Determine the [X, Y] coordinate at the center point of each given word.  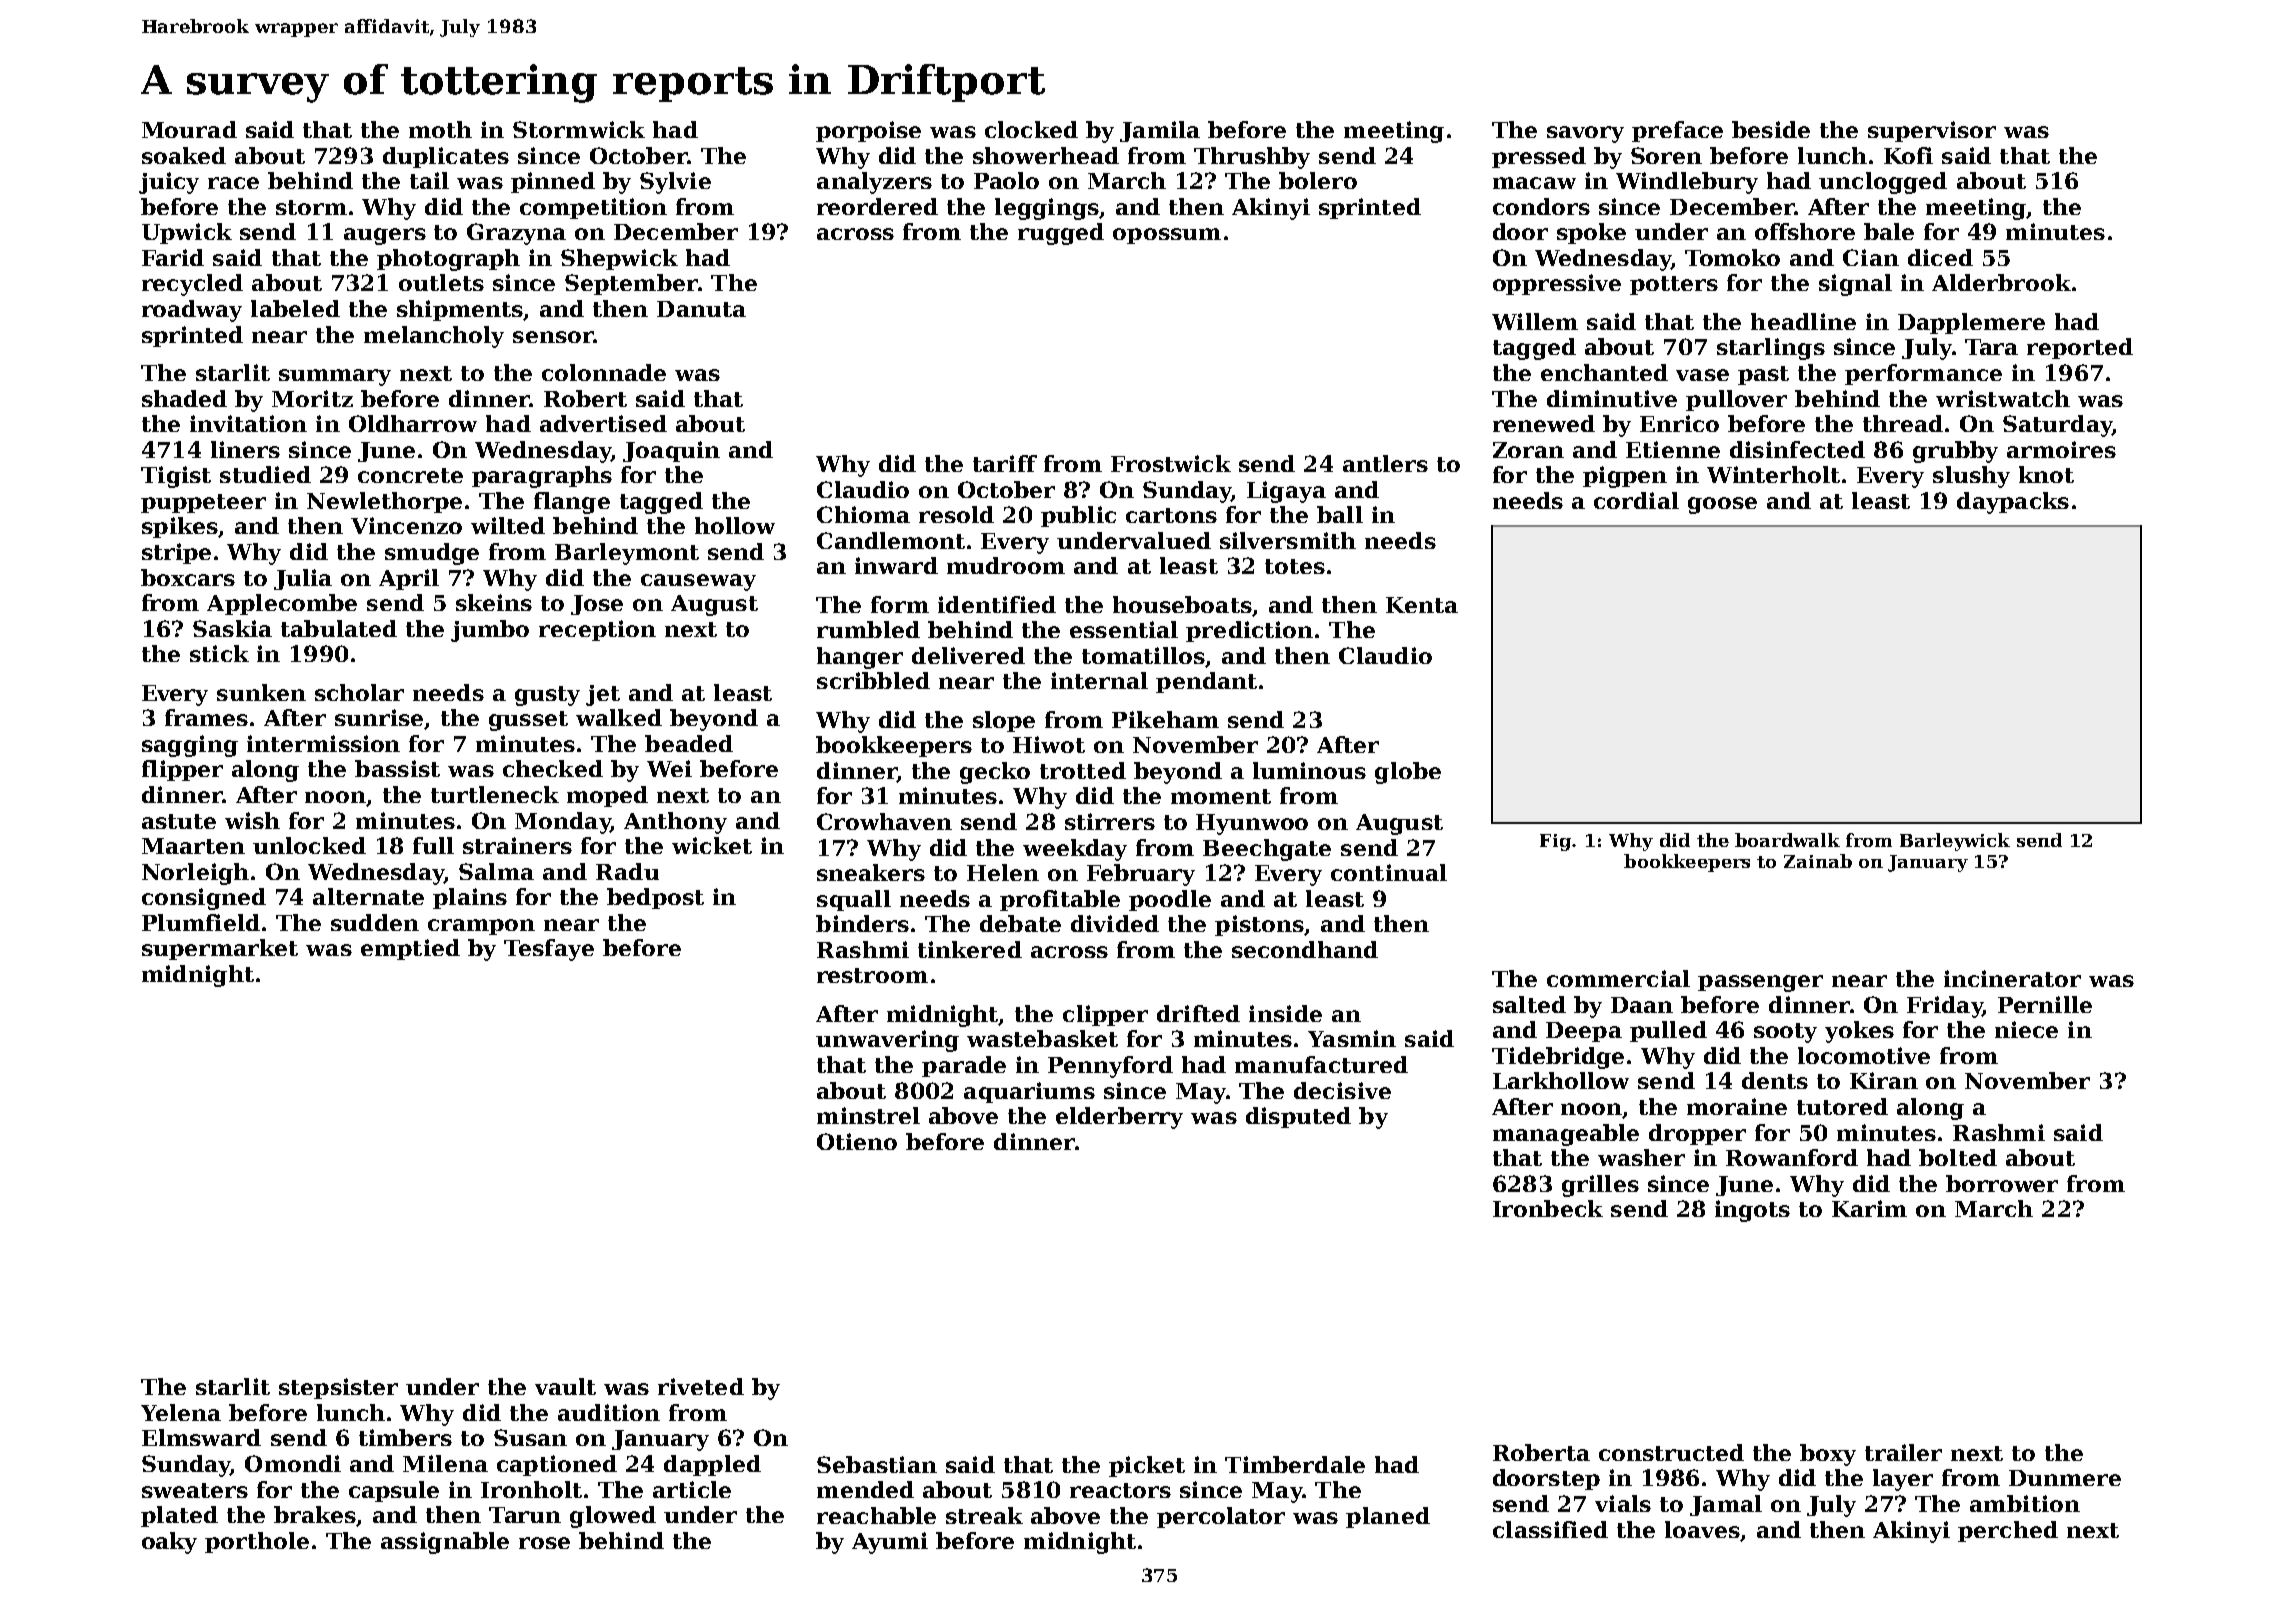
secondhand [1305, 949]
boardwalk [1787, 840]
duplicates [446, 157]
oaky [169, 1543]
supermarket [220, 949]
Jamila [1160, 131]
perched [2008, 1531]
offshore [1805, 231]
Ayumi [890, 1543]
